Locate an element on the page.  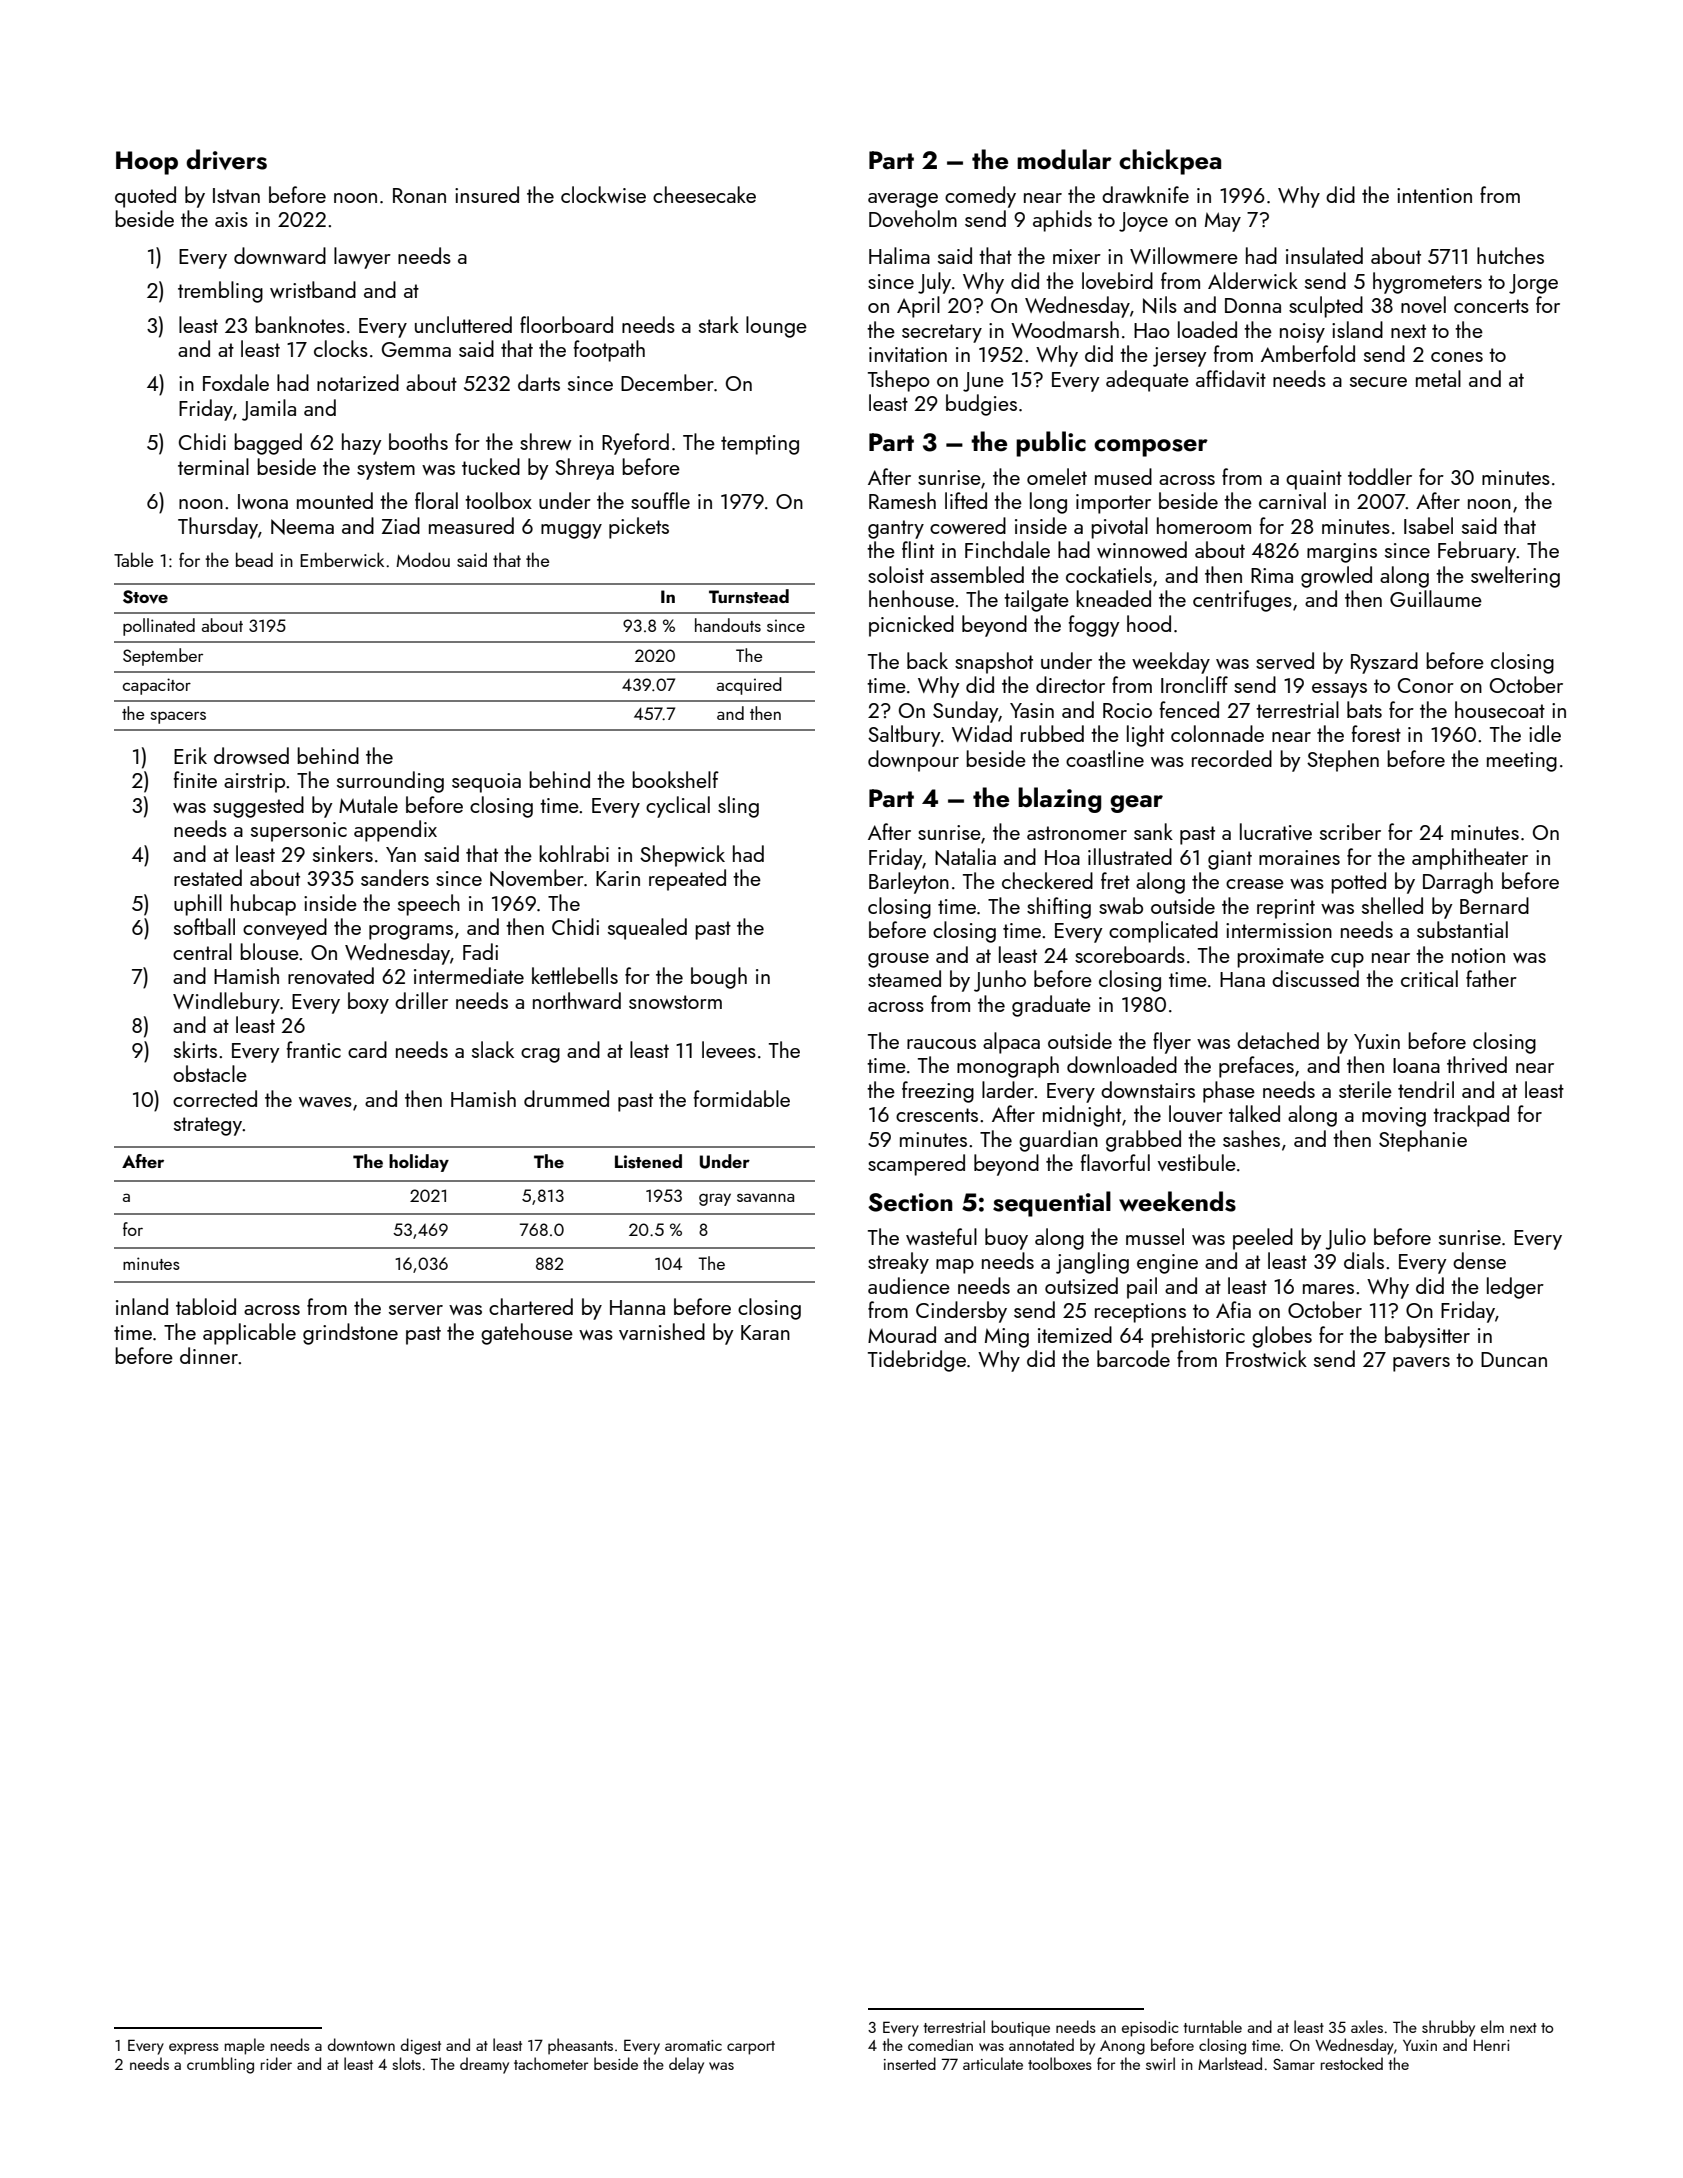
Widad is located at coordinates (982, 733).
